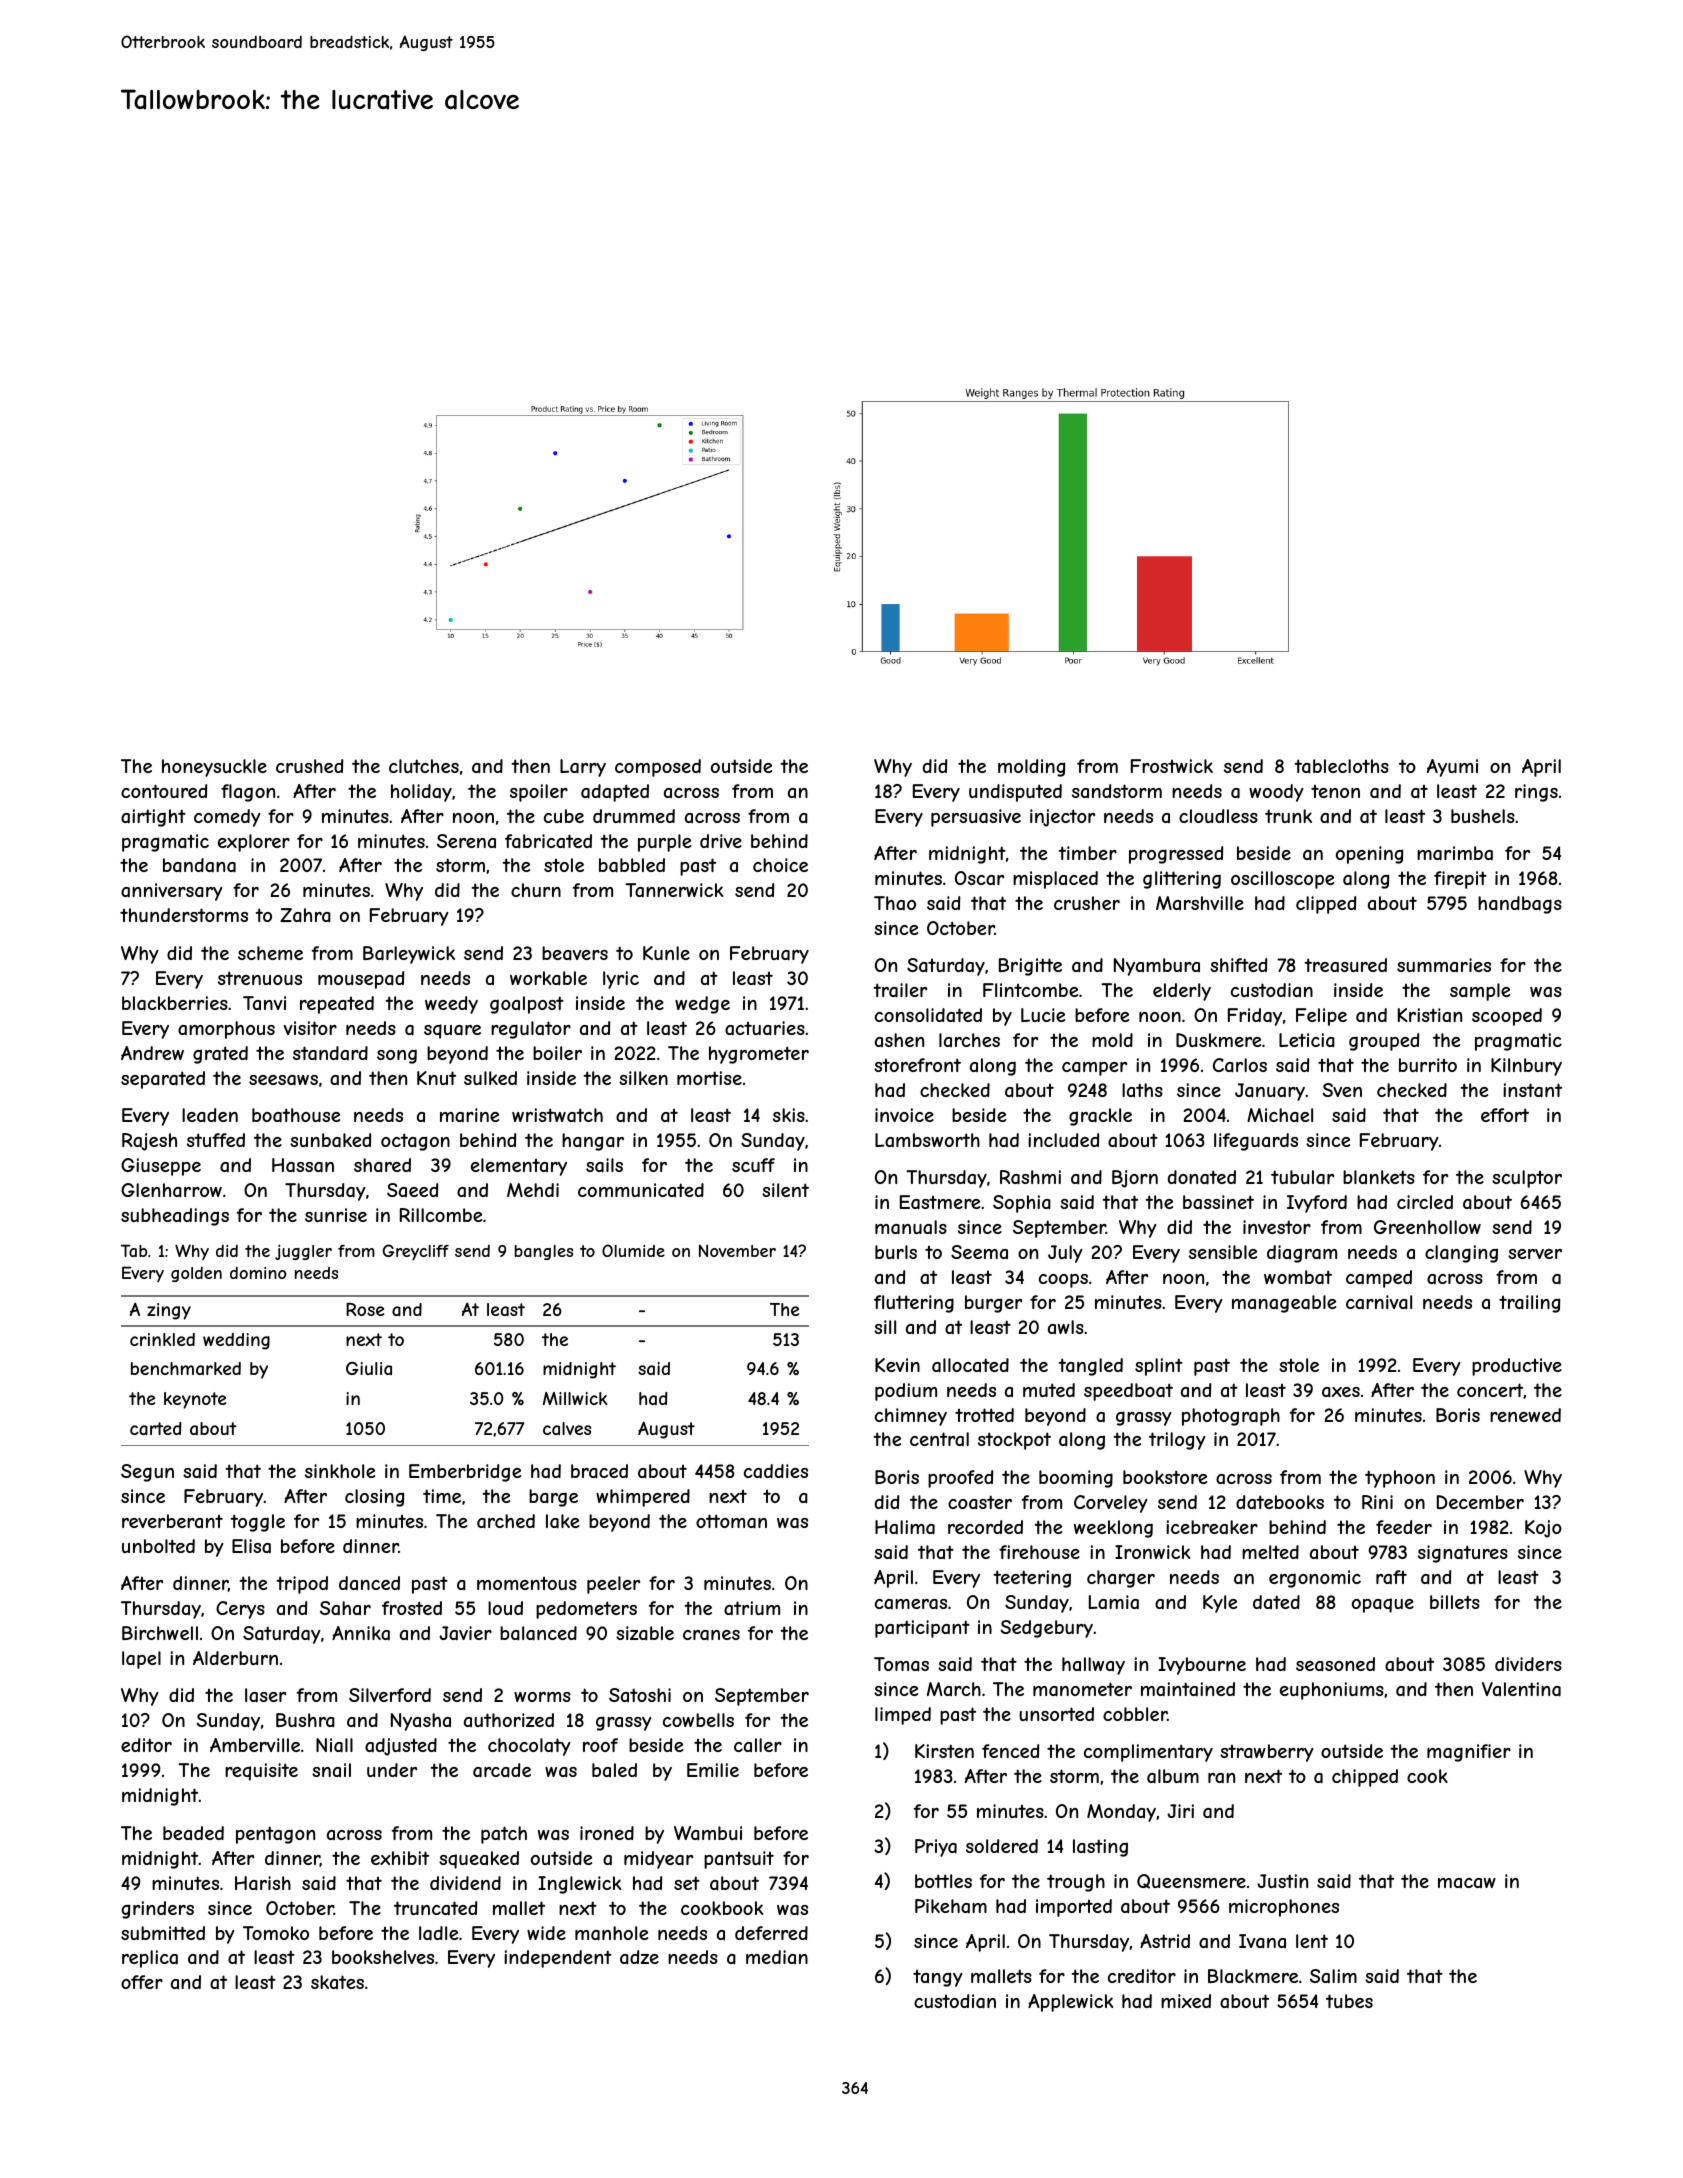 Image resolution: width=1683 pixels, height=2178 pixels. I want to click on teetering, so click(1032, 1579).
